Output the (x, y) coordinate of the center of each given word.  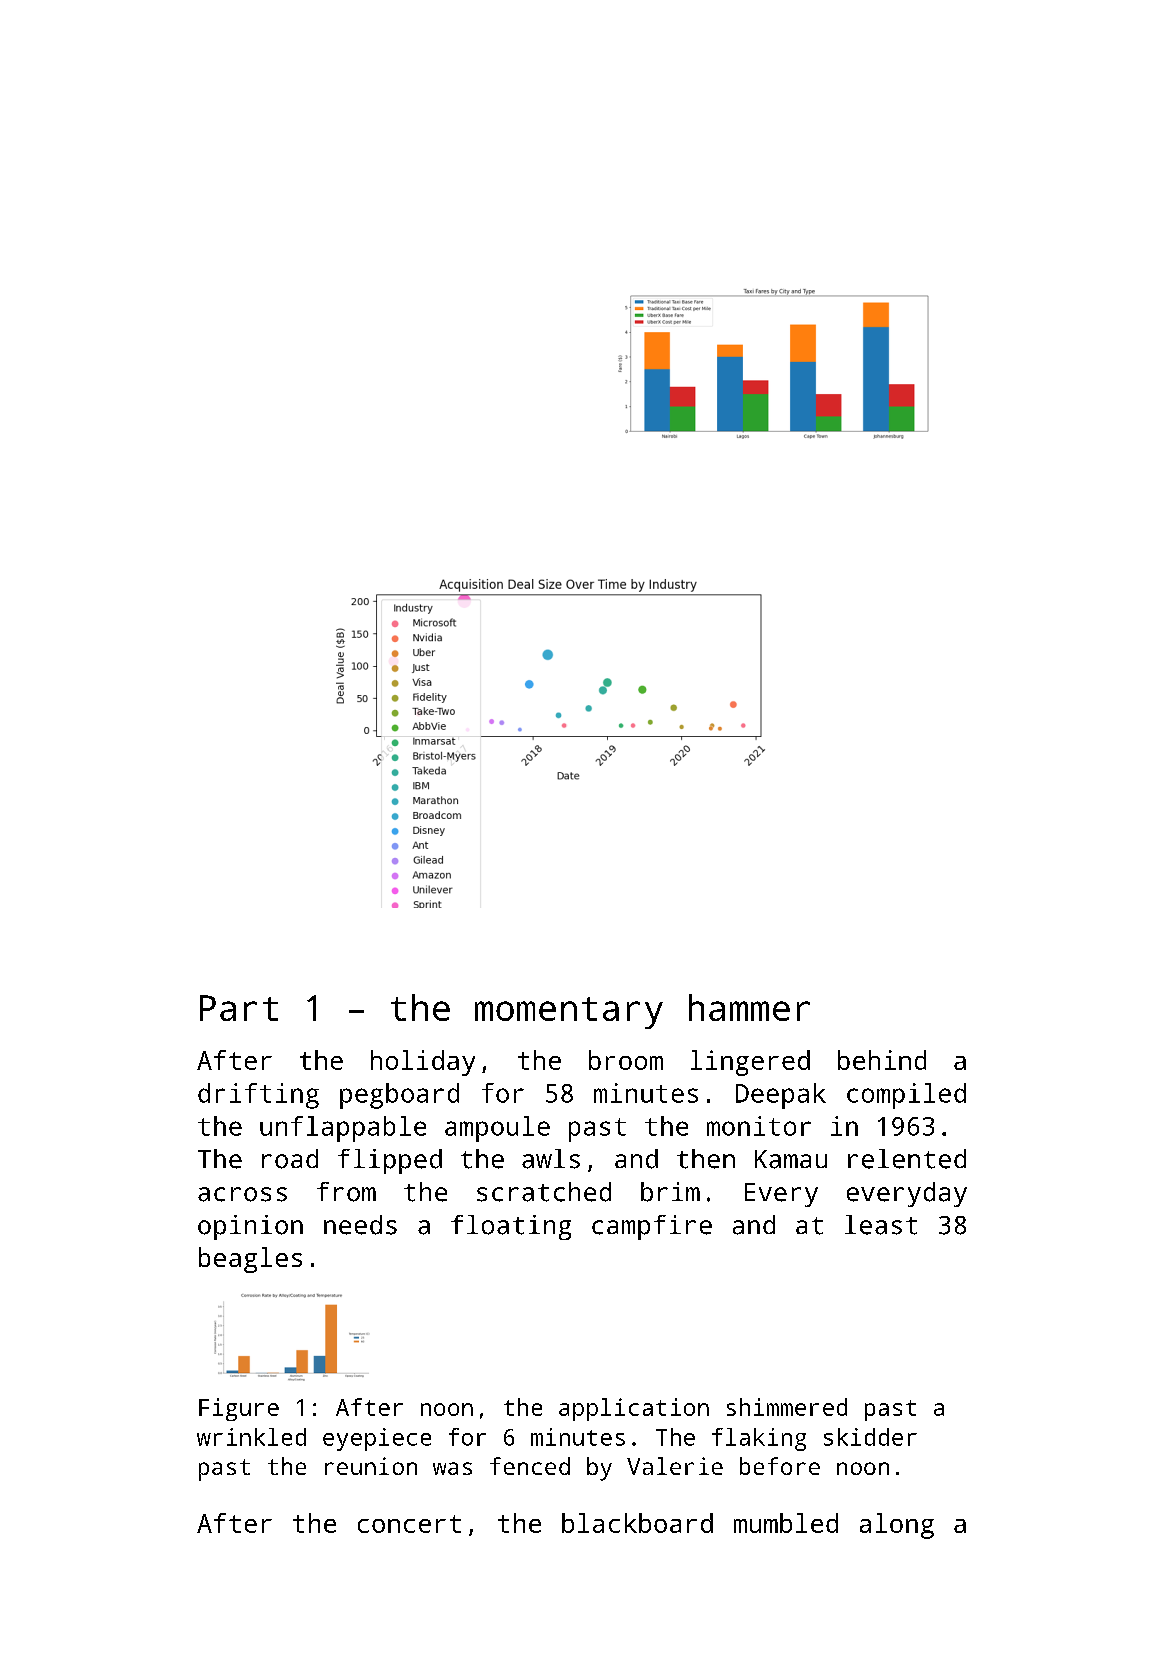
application (634, 1409)
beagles (250, 1260)
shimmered (787, 1407)
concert (409, 1524)
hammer (749, 1007)
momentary (569, 1013)
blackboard (637, 1523)
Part (239, 1008)
